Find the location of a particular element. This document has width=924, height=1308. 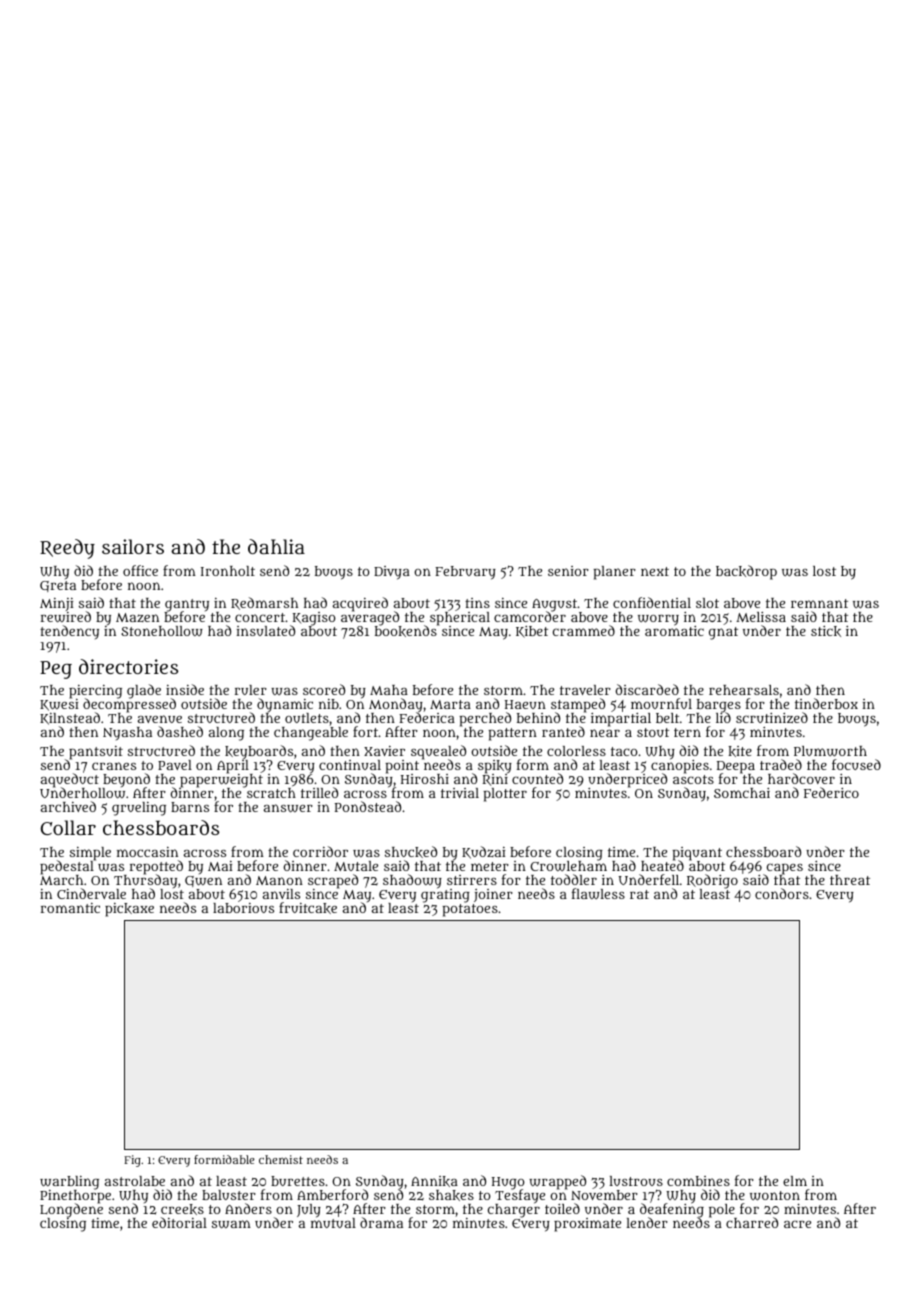

next is located at coordinates (655, 571).
